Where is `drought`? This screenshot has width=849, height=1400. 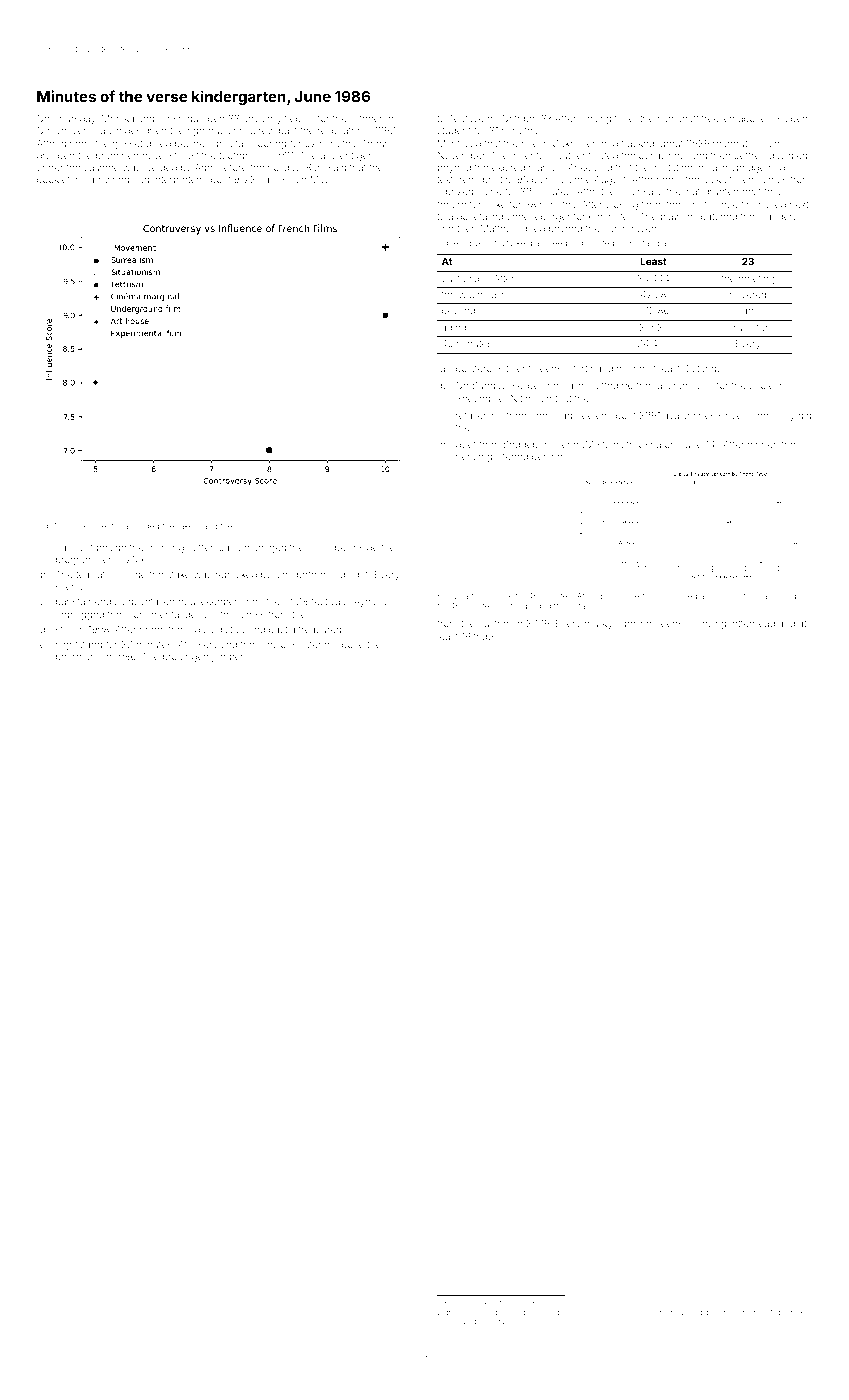 drought is located at coordinates (457, 1313).
